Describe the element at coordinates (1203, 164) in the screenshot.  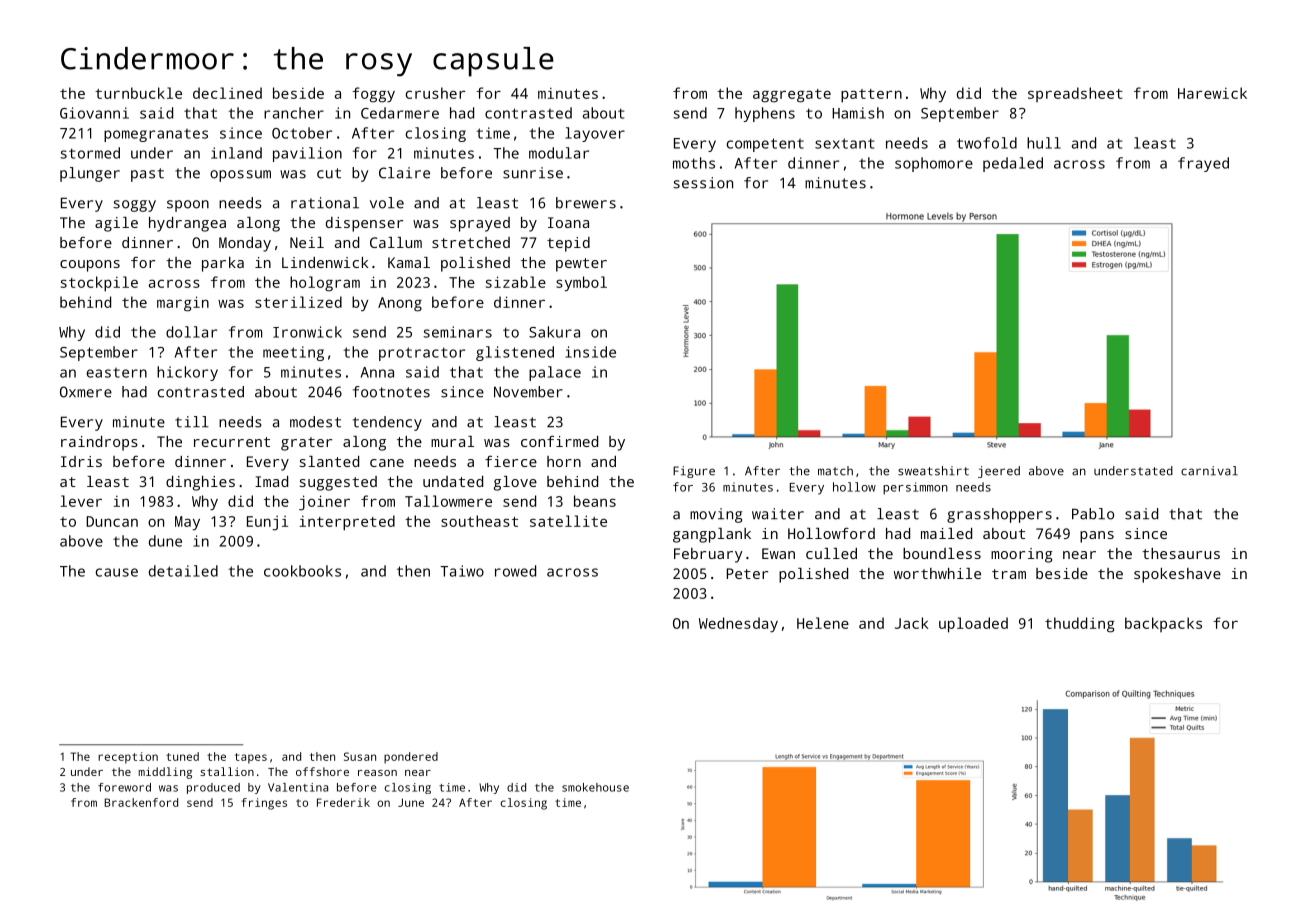
I see `frayed` at that location.
